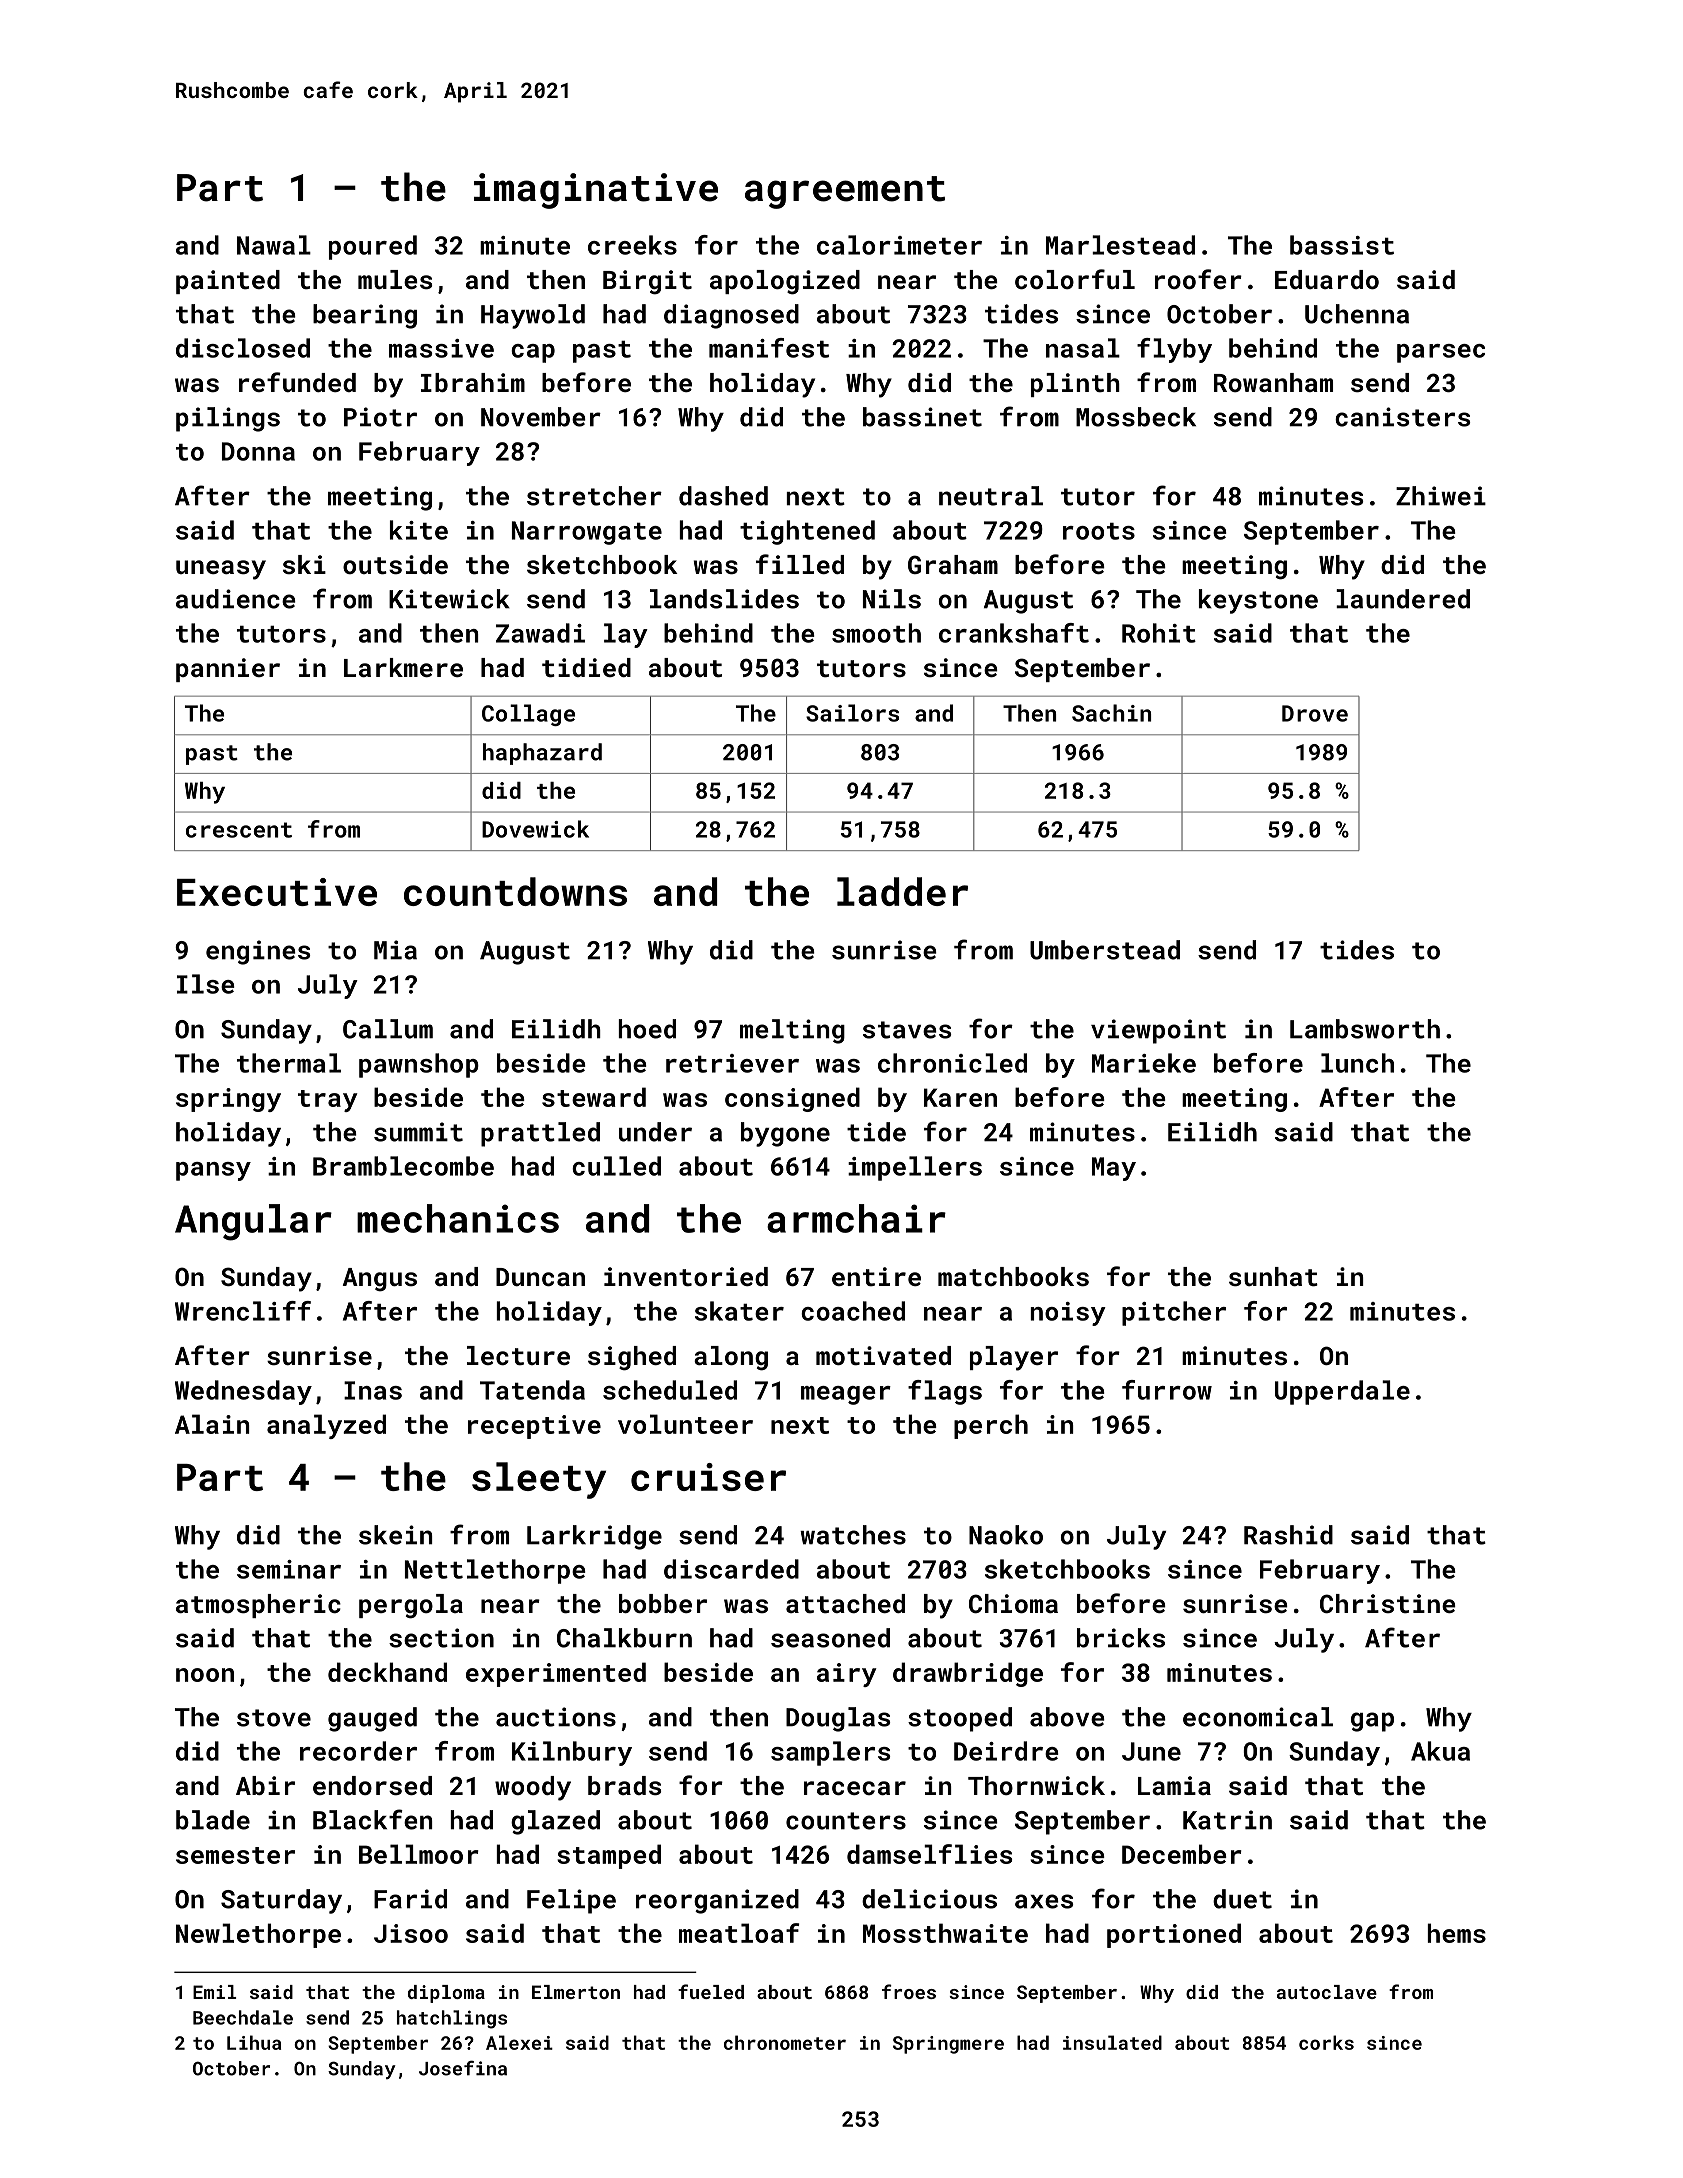  I want to click on Upperdale, so click(1342, 1392).
